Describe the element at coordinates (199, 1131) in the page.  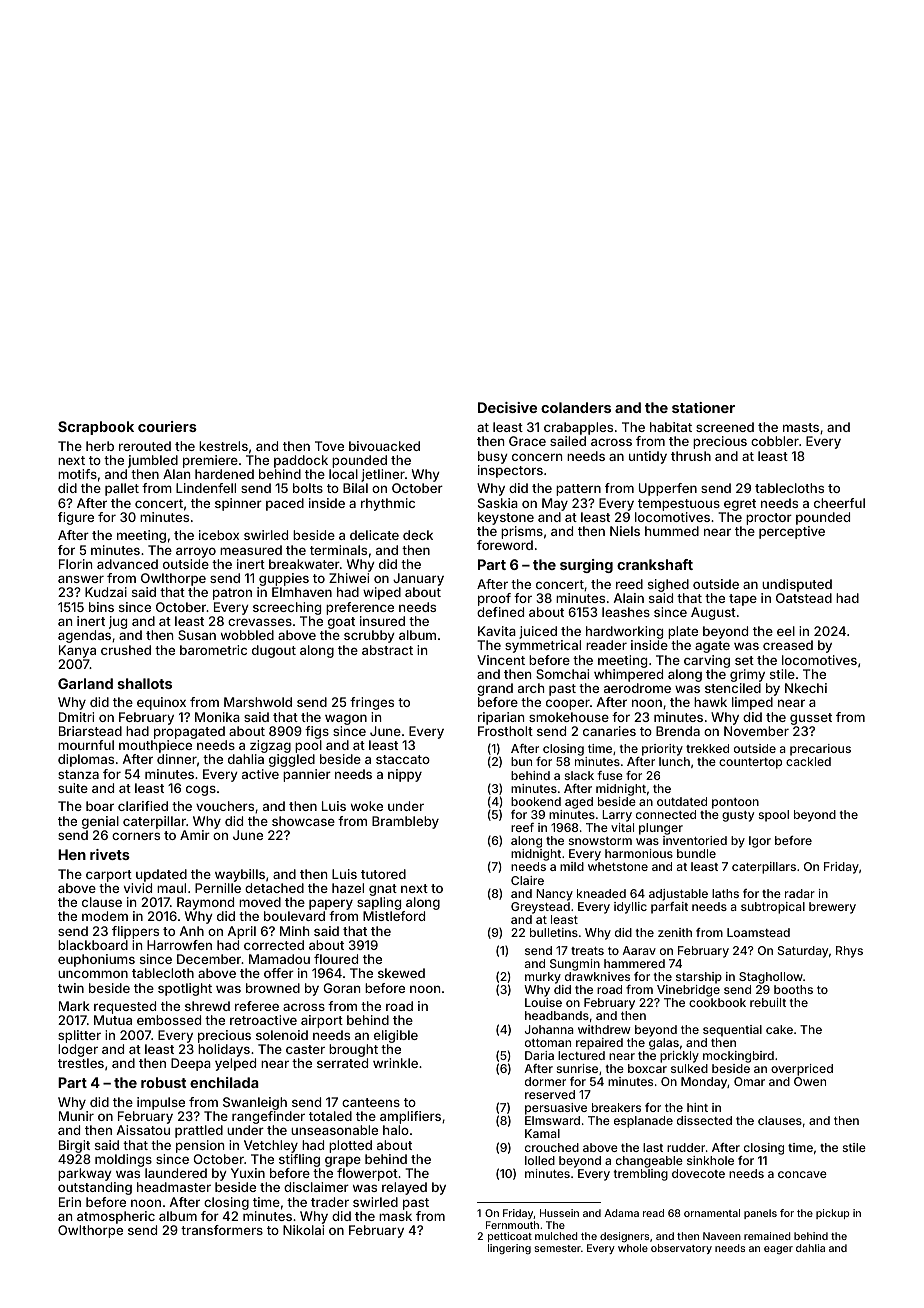
I see `prattled` at that location.
